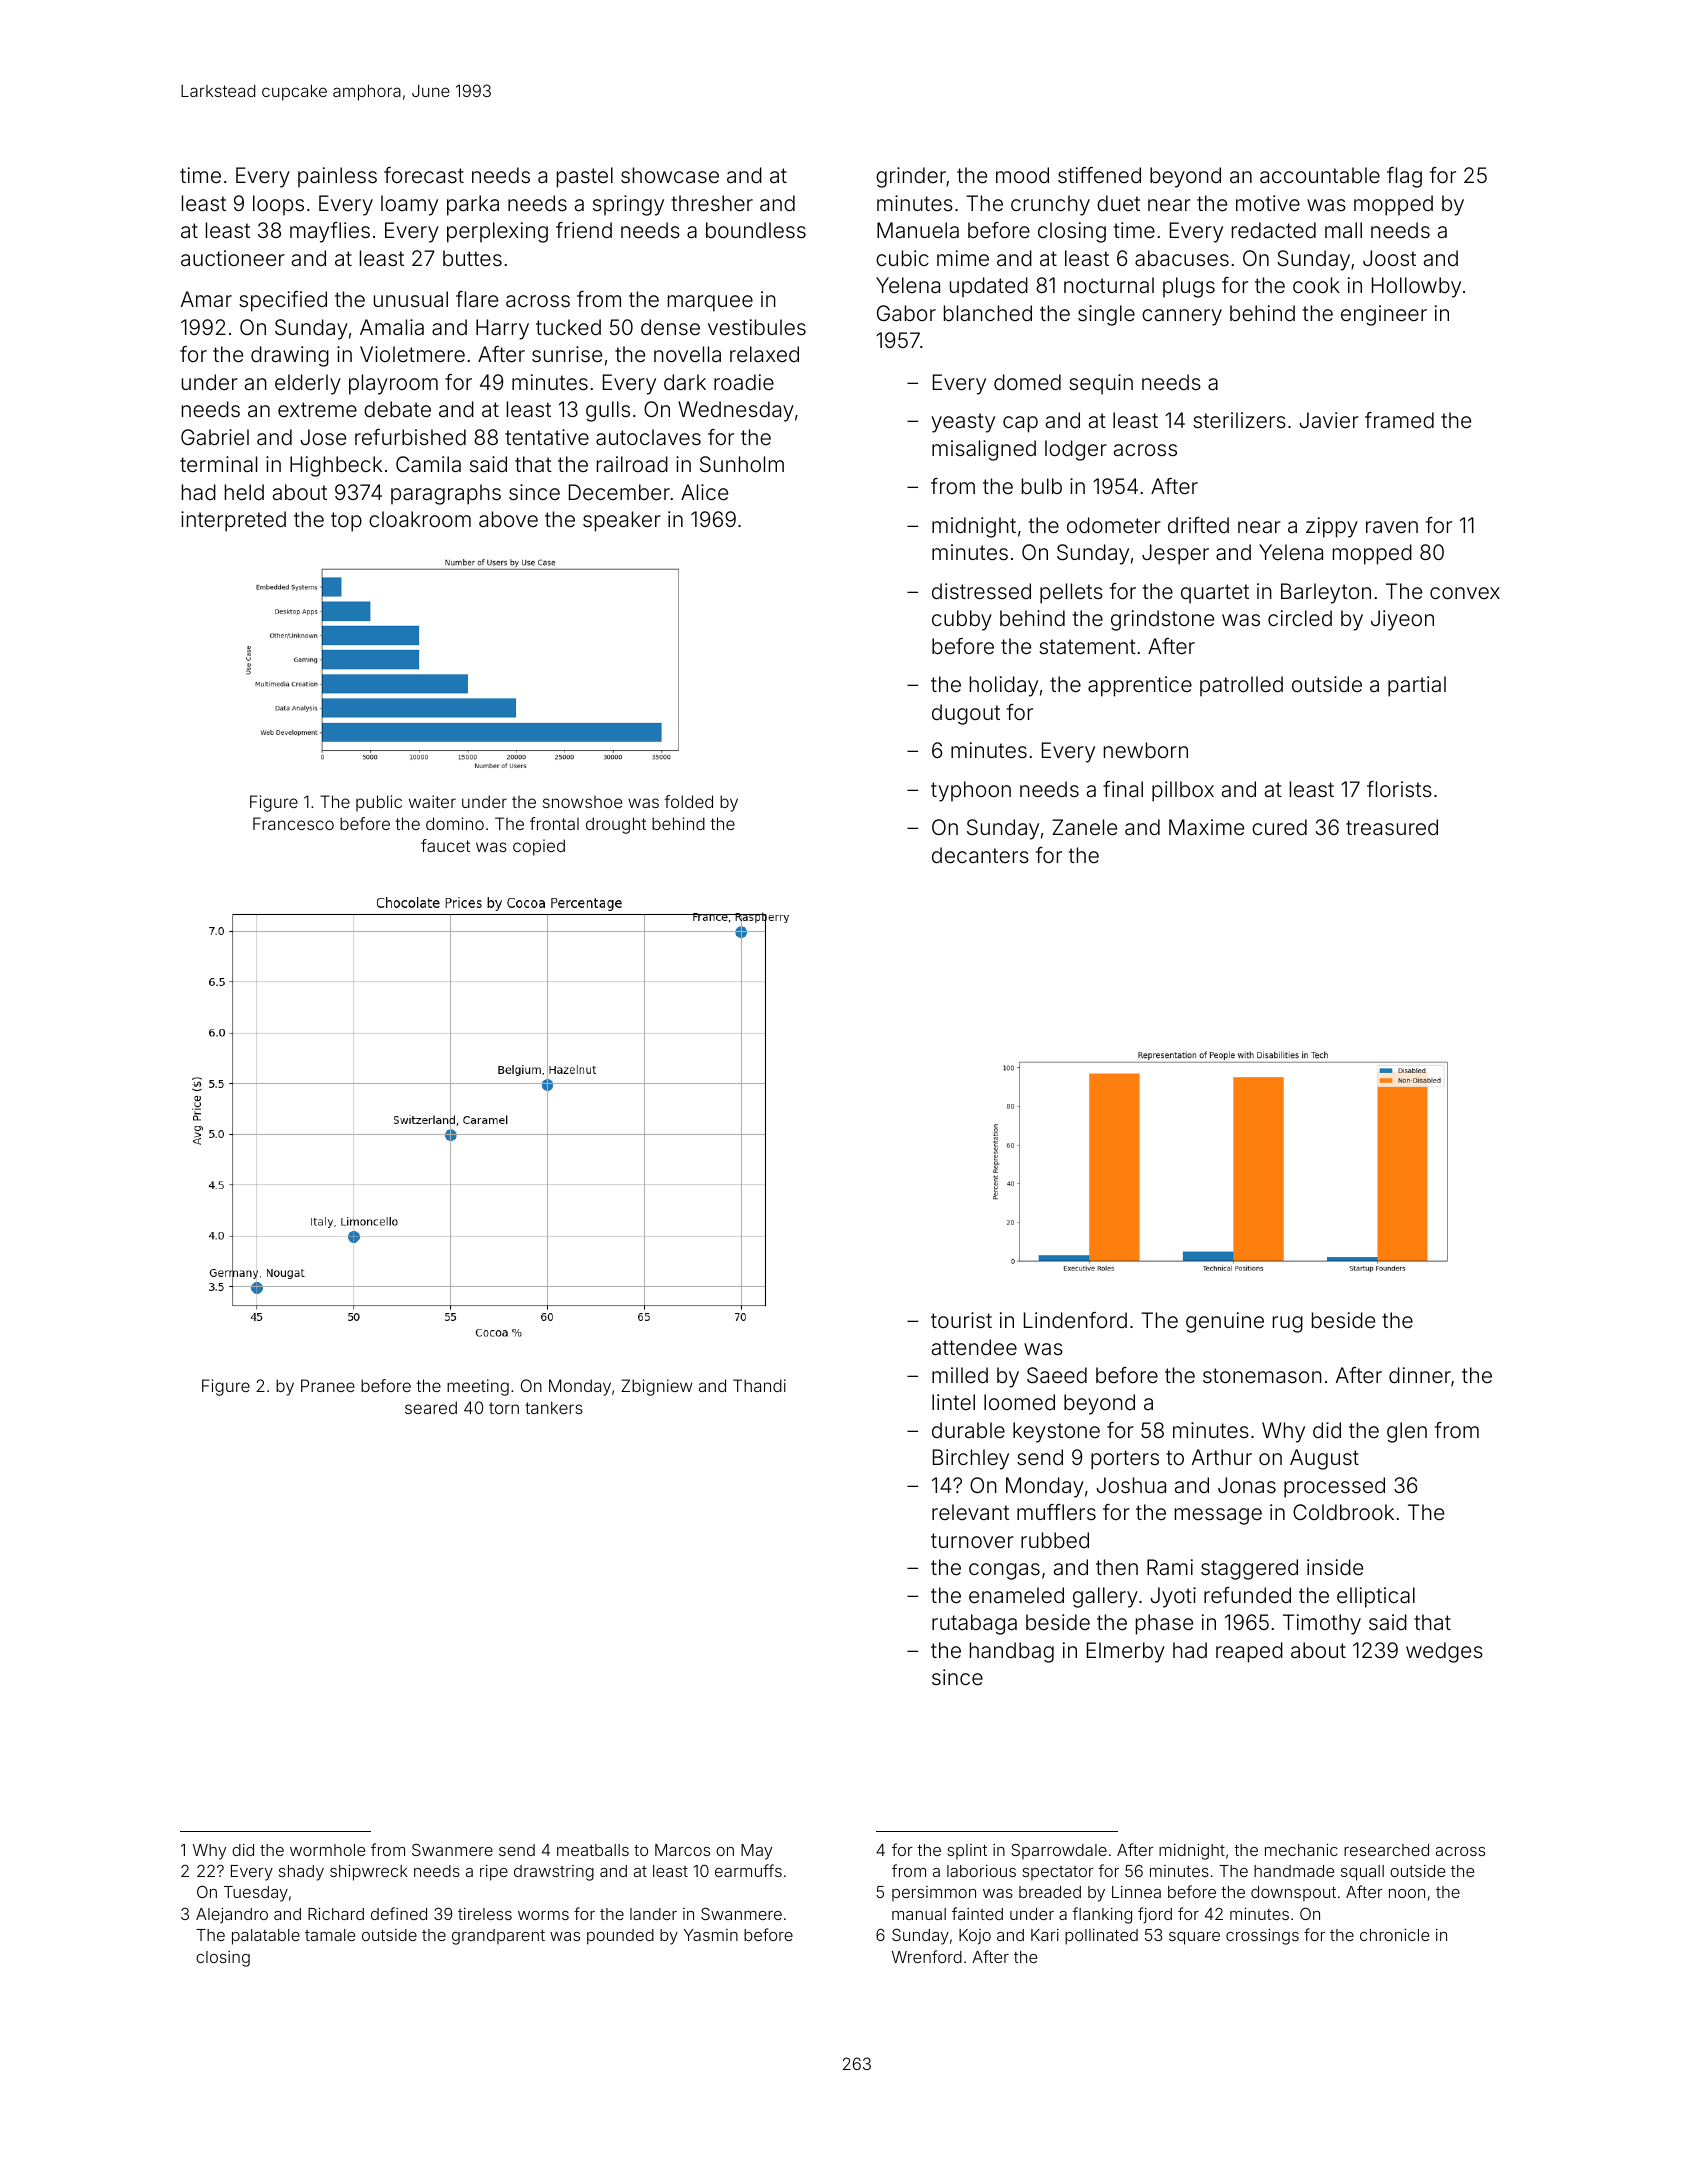  I want to click on treasured, so click(1392, 827).
